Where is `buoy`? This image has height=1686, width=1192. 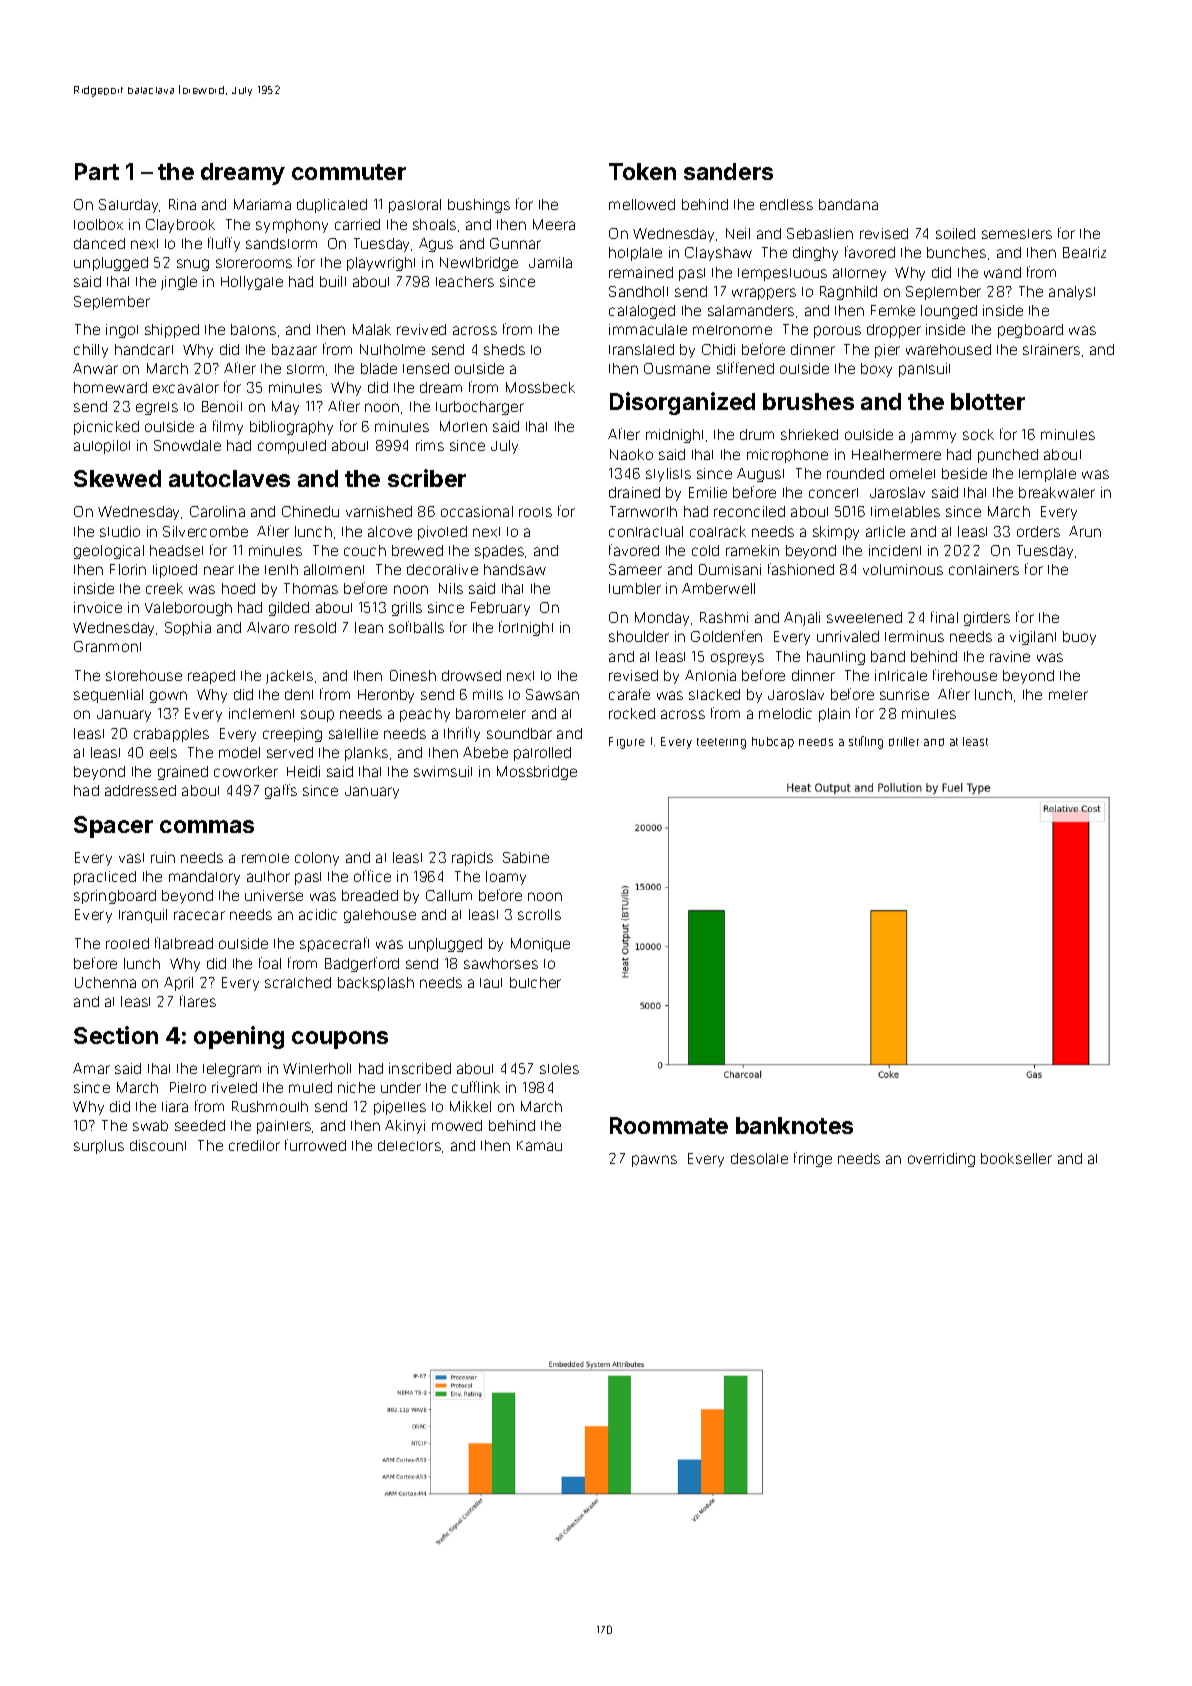
buoy is located at coordinates (1079, 638).
